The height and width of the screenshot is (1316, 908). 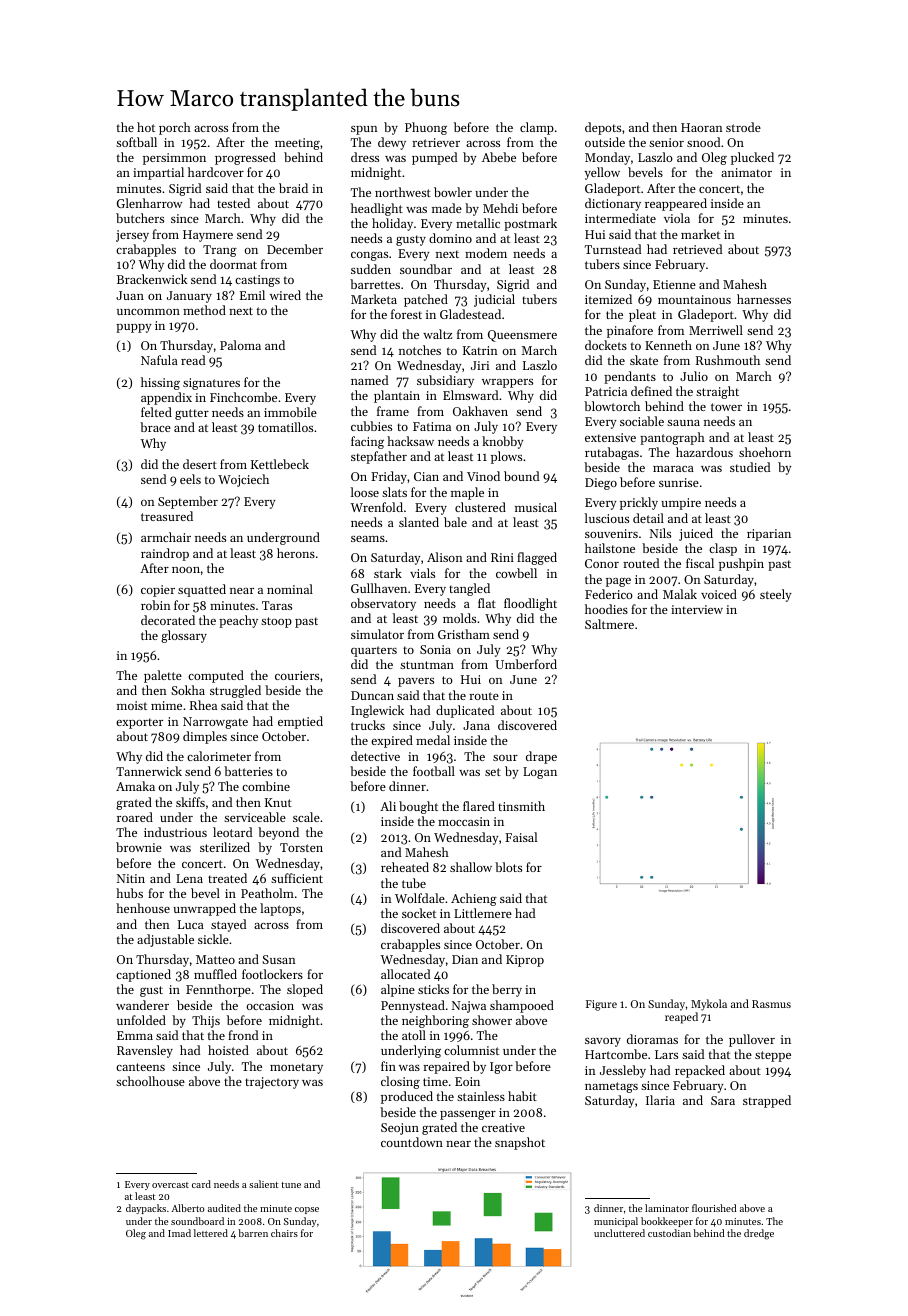 I want to click on made, so click(x=447, y=208).
